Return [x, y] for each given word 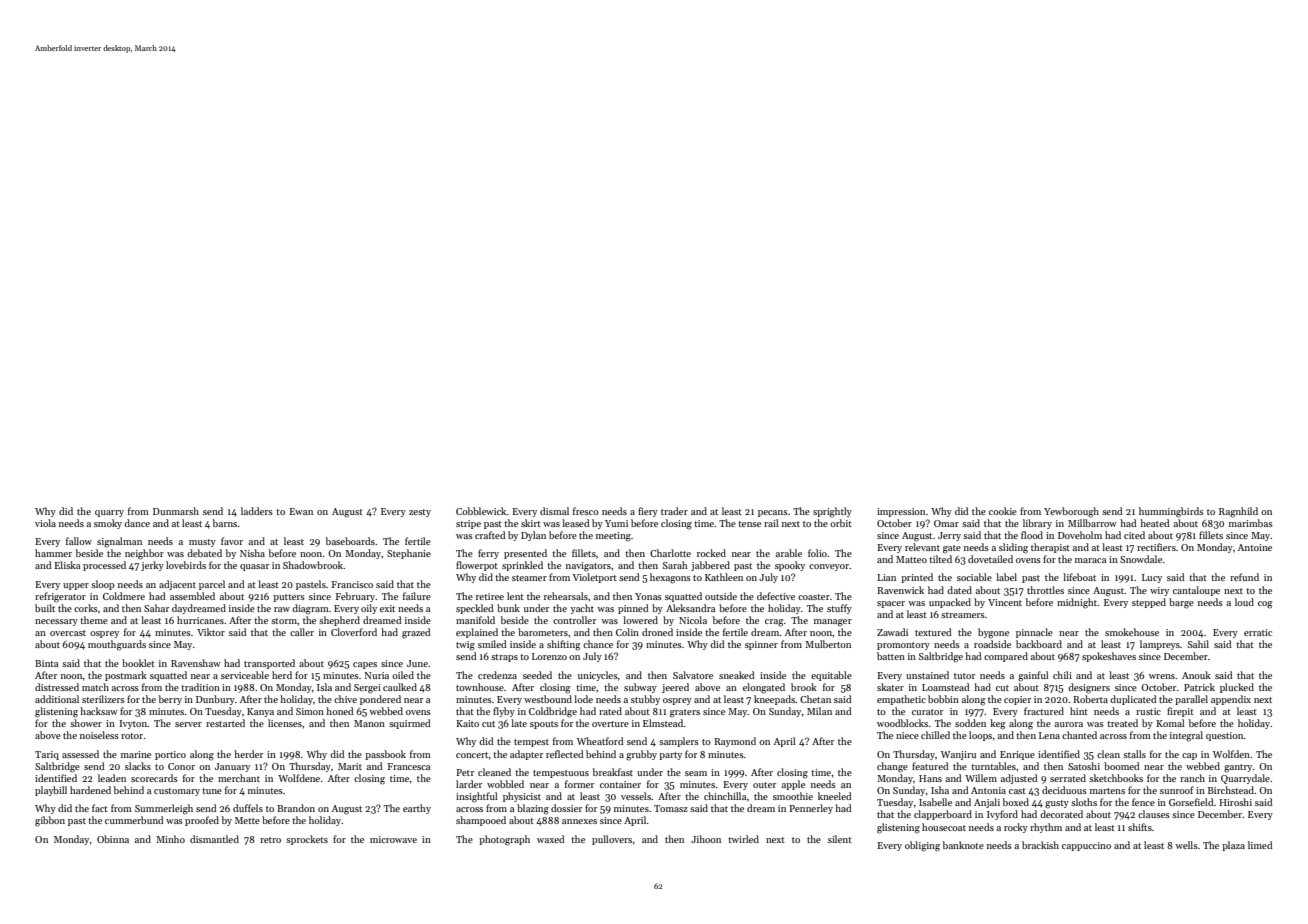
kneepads [774, 700]
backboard [1039, 644]
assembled [192, 596]
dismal [554, 511]
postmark [126, 676]
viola [45, 523]
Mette [247, 820]
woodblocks [902, 723]
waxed [551, 839]
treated [1122, 723]
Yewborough [1071, 512]
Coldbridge [553, 712]
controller [574, 620]
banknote [963, 845]
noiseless [99, 735]
